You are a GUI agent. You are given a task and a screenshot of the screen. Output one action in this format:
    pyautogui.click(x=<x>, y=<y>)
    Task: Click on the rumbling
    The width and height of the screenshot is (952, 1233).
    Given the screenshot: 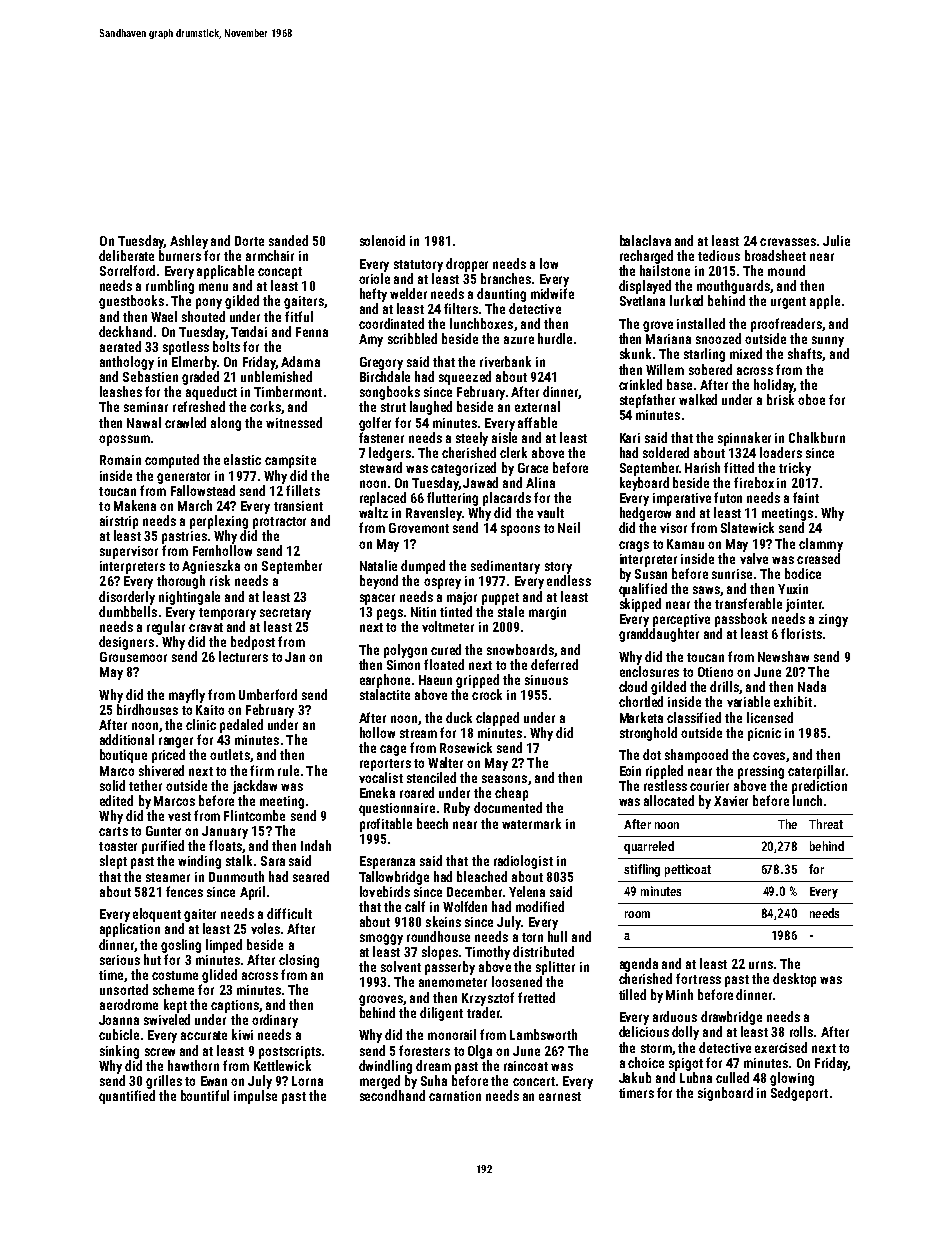 What is the action you would take?
    pyautogui.click(x=170, y=287)
